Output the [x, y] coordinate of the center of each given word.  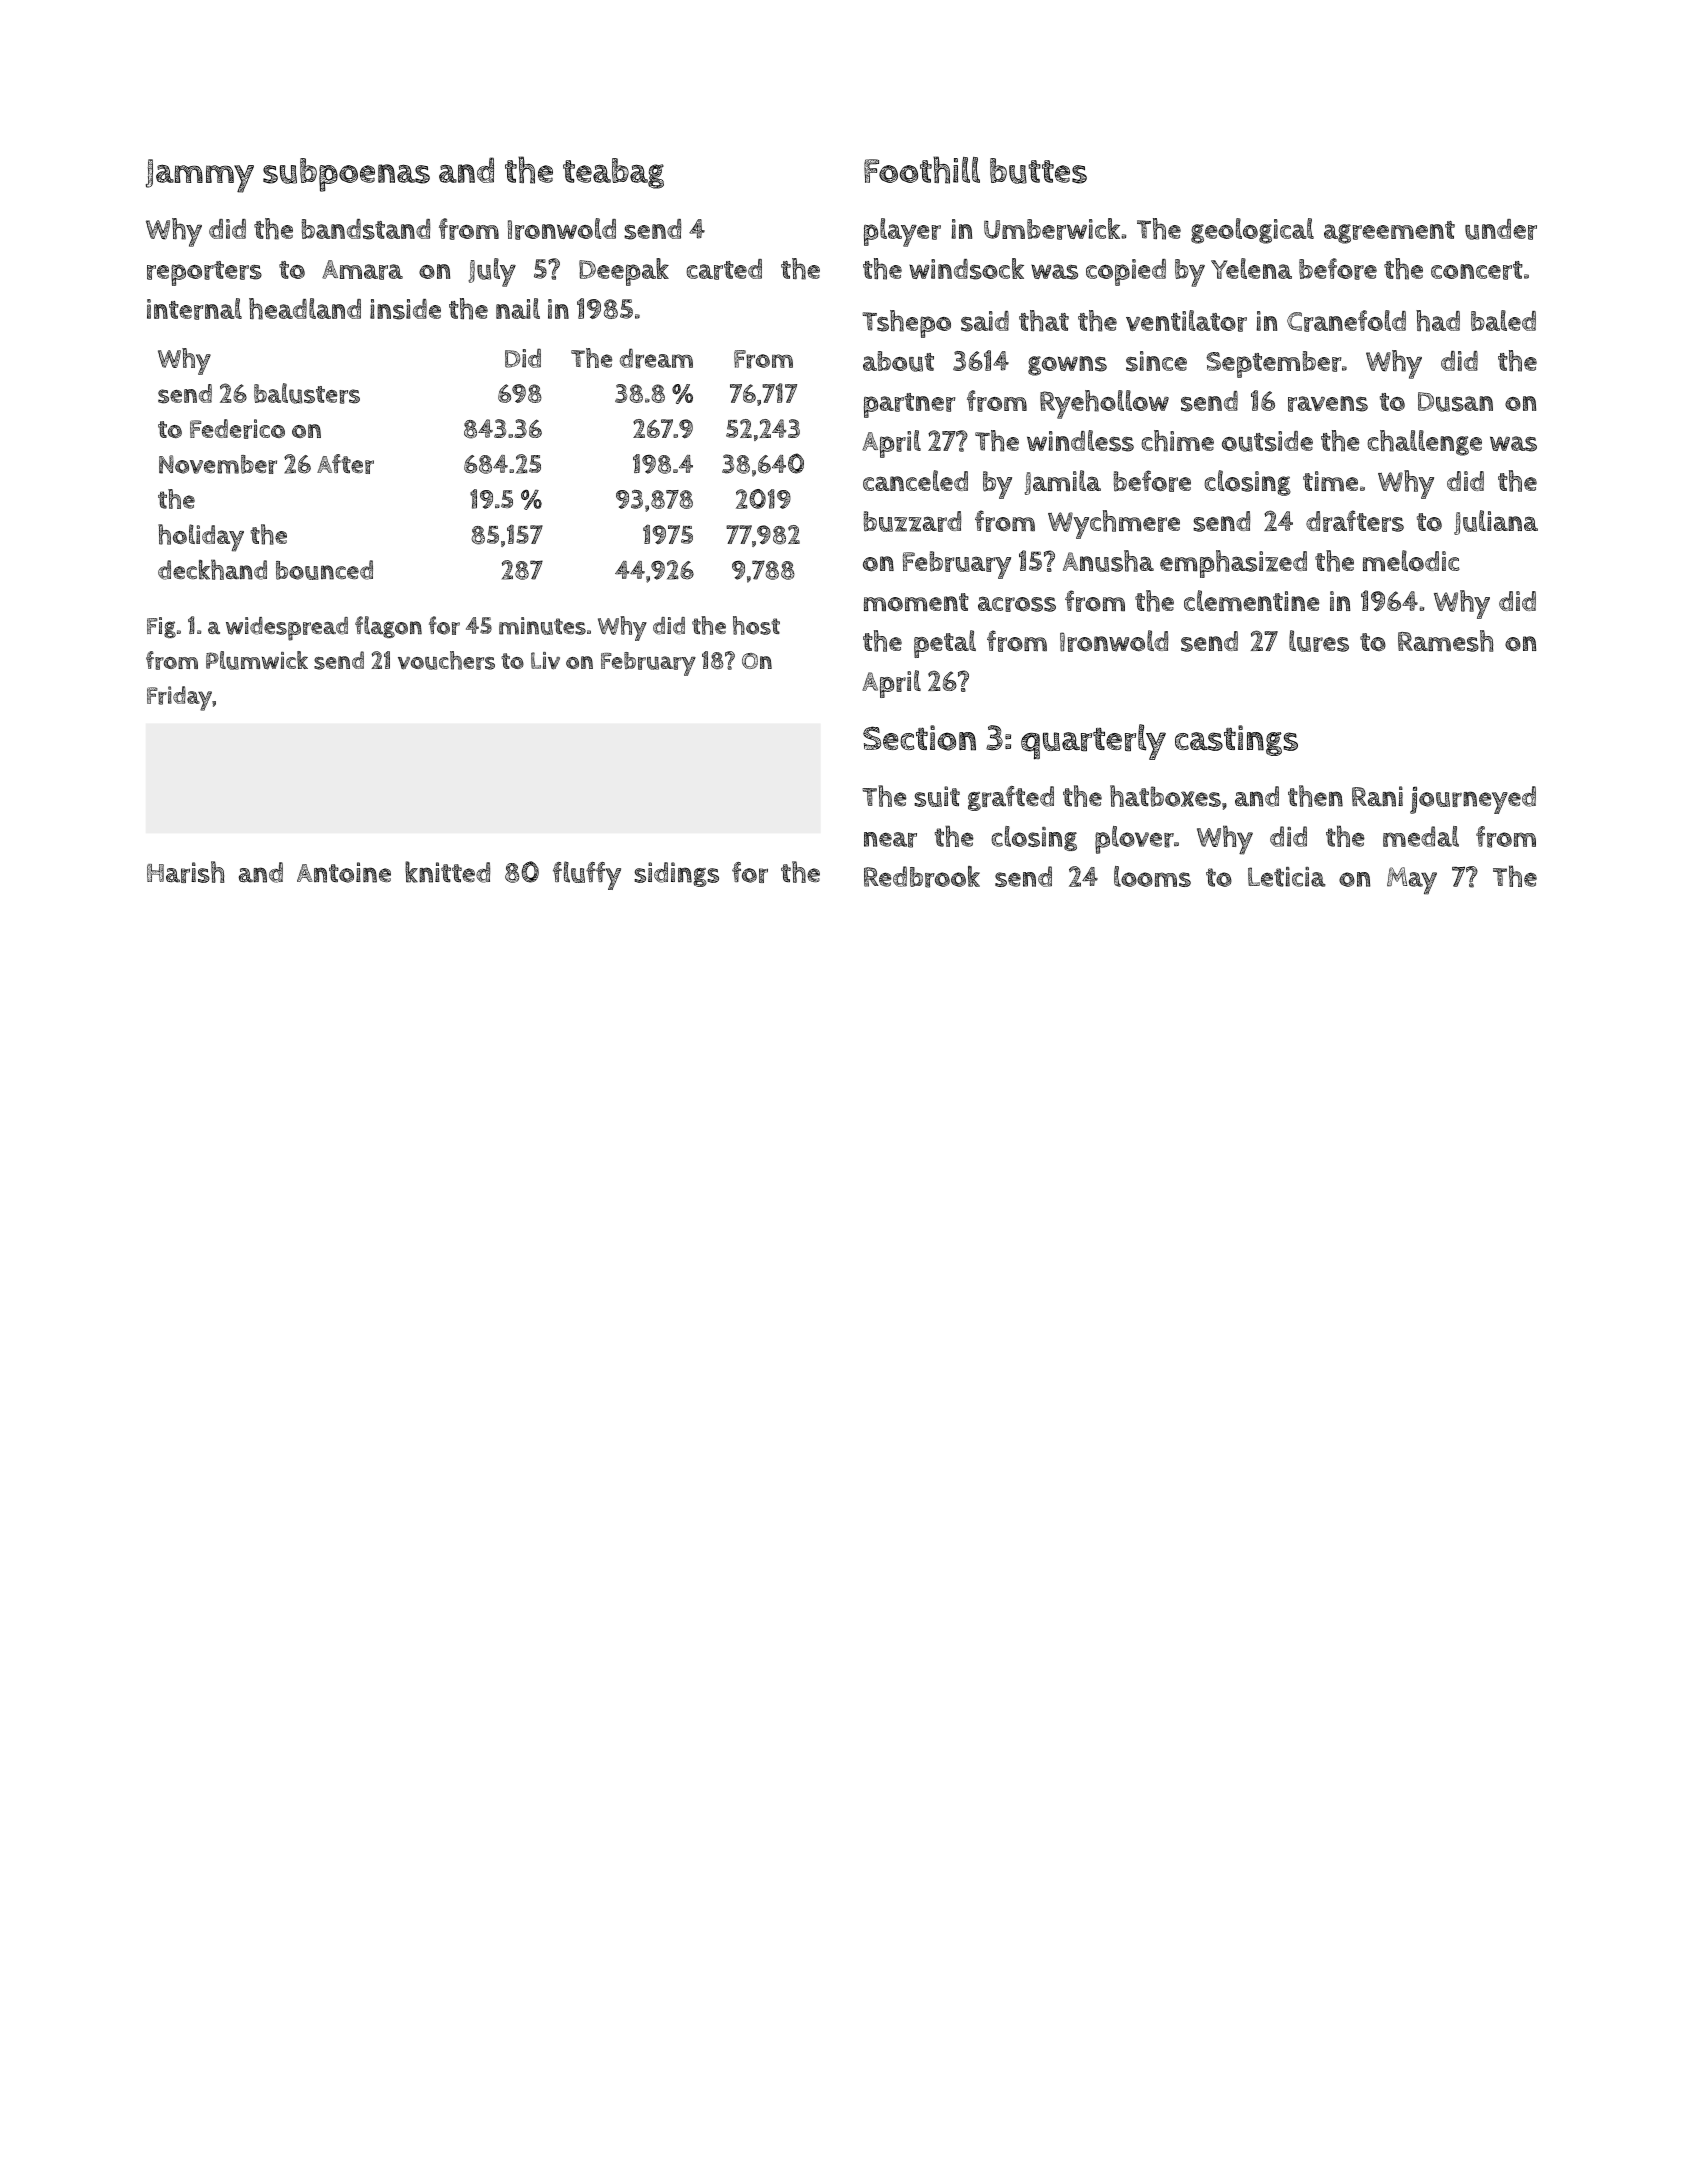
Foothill [922, 170]
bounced [324, 570]
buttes [1038, 171]
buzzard [912, 521]
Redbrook [922, 877]
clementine [1251, 601]
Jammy [200, 176]
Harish [185, 872]
